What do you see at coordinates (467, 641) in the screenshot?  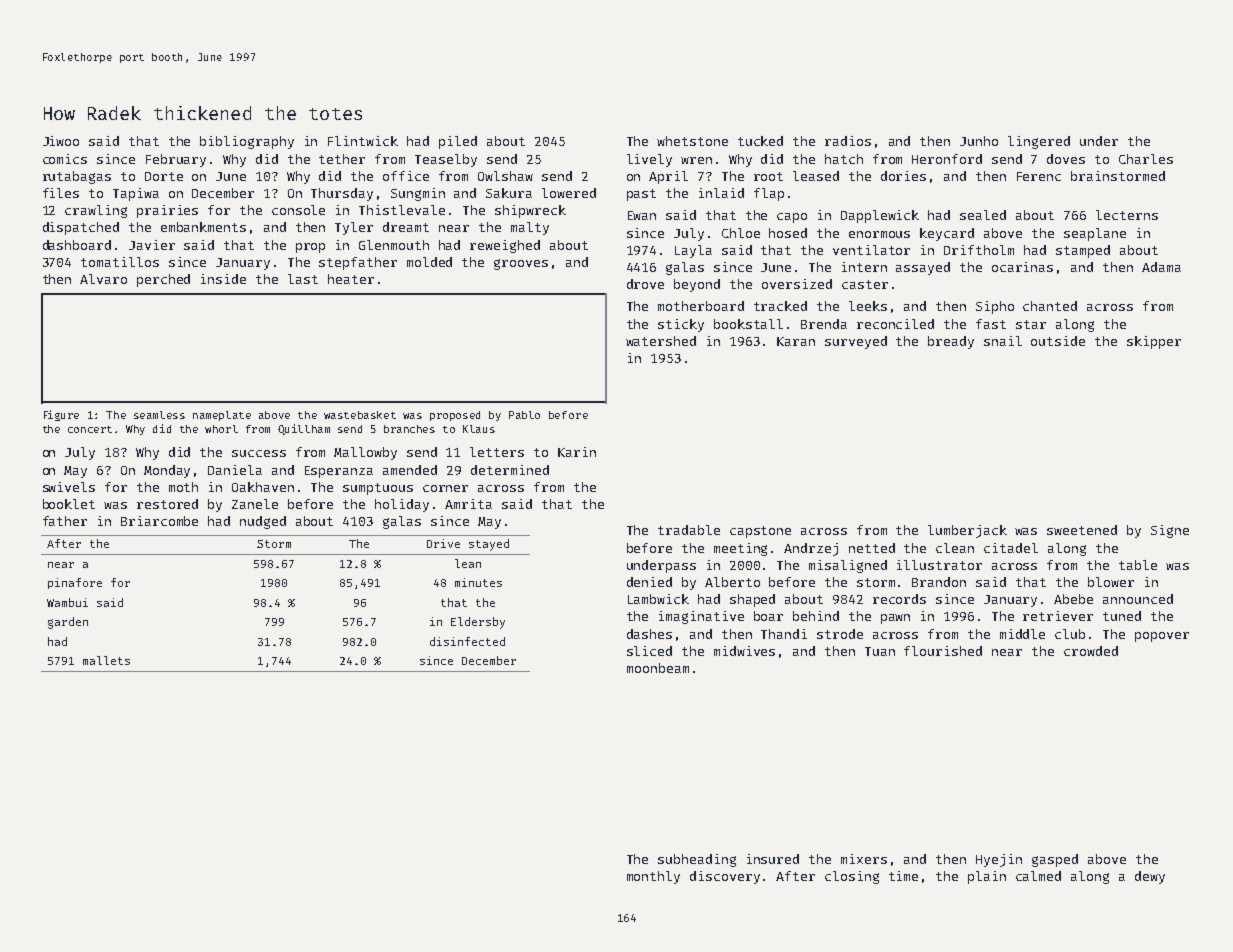 I see `disinfected` at bounding box center [467, 641].
